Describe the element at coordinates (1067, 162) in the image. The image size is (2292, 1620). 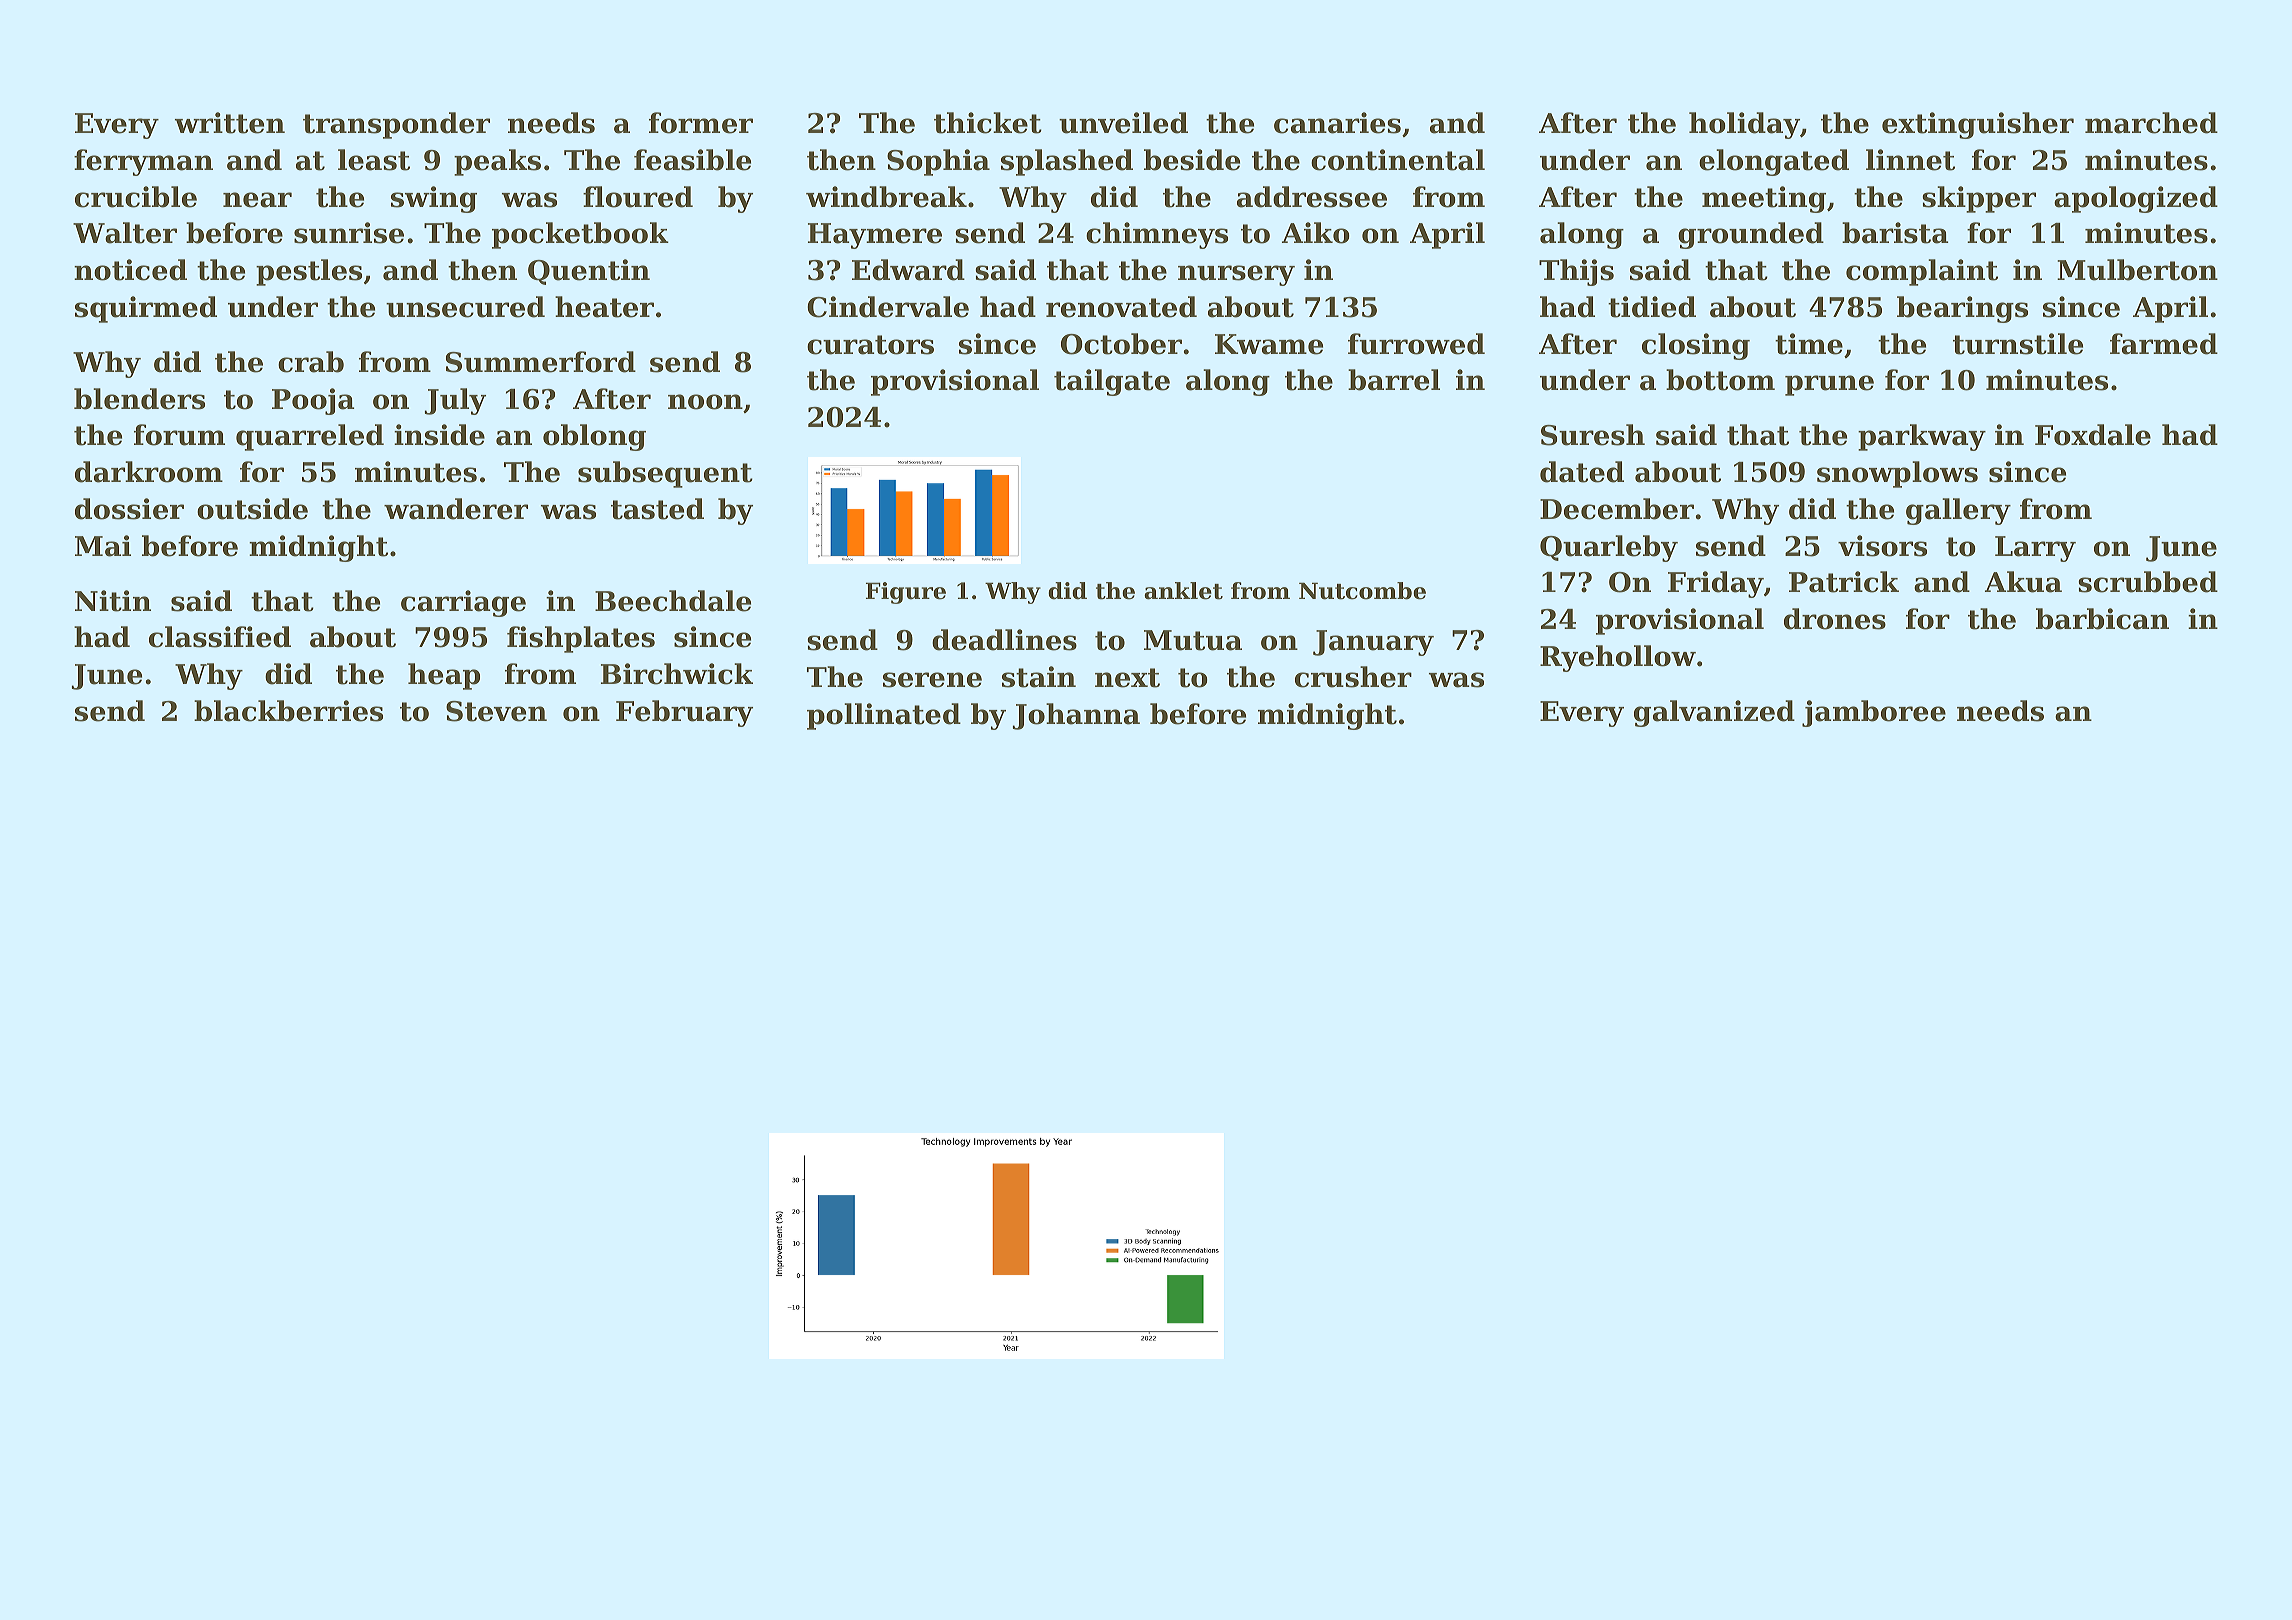
I see `splashed` at that location.
